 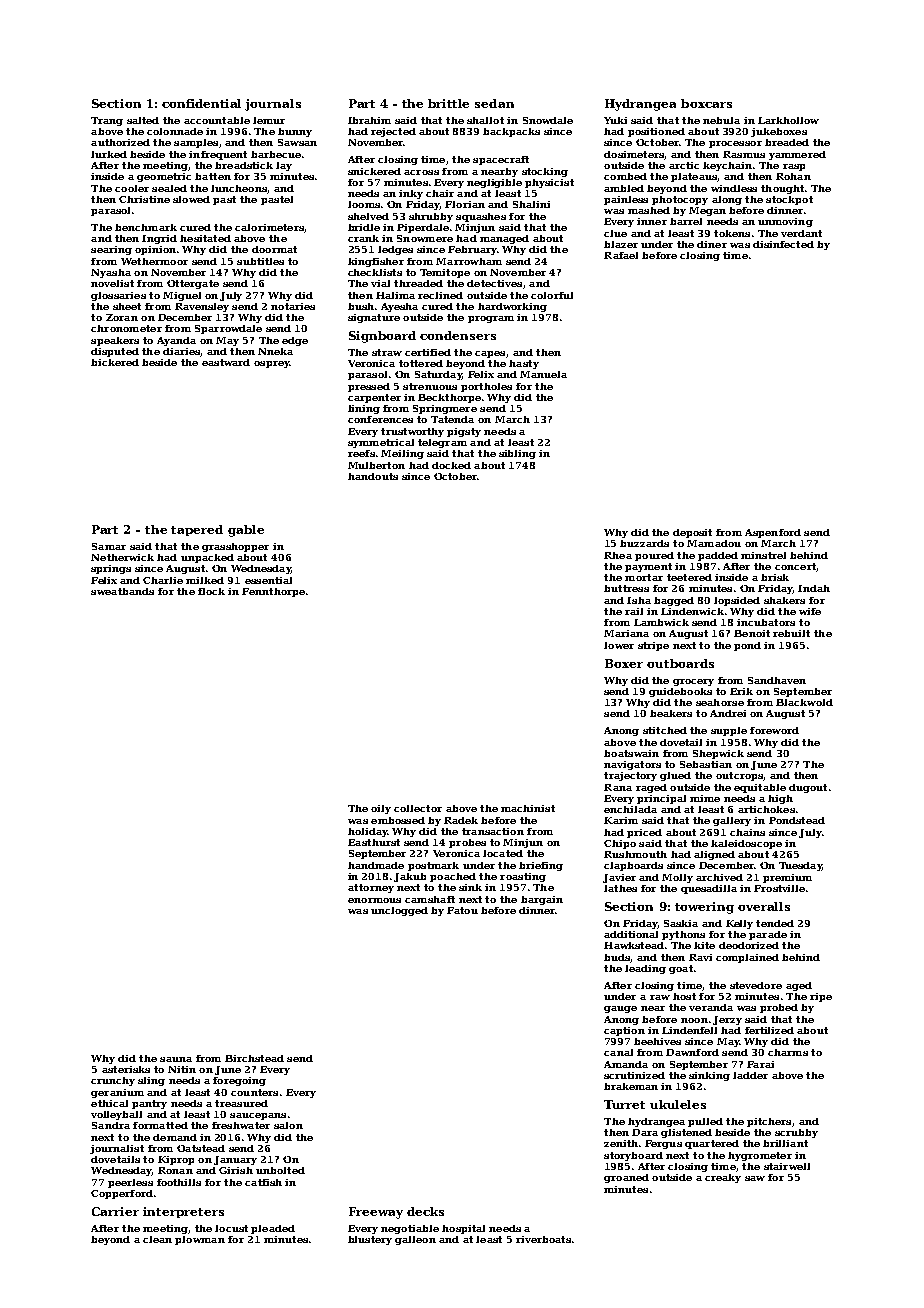 I want to click on buttress, so click(x=626, y=588).
